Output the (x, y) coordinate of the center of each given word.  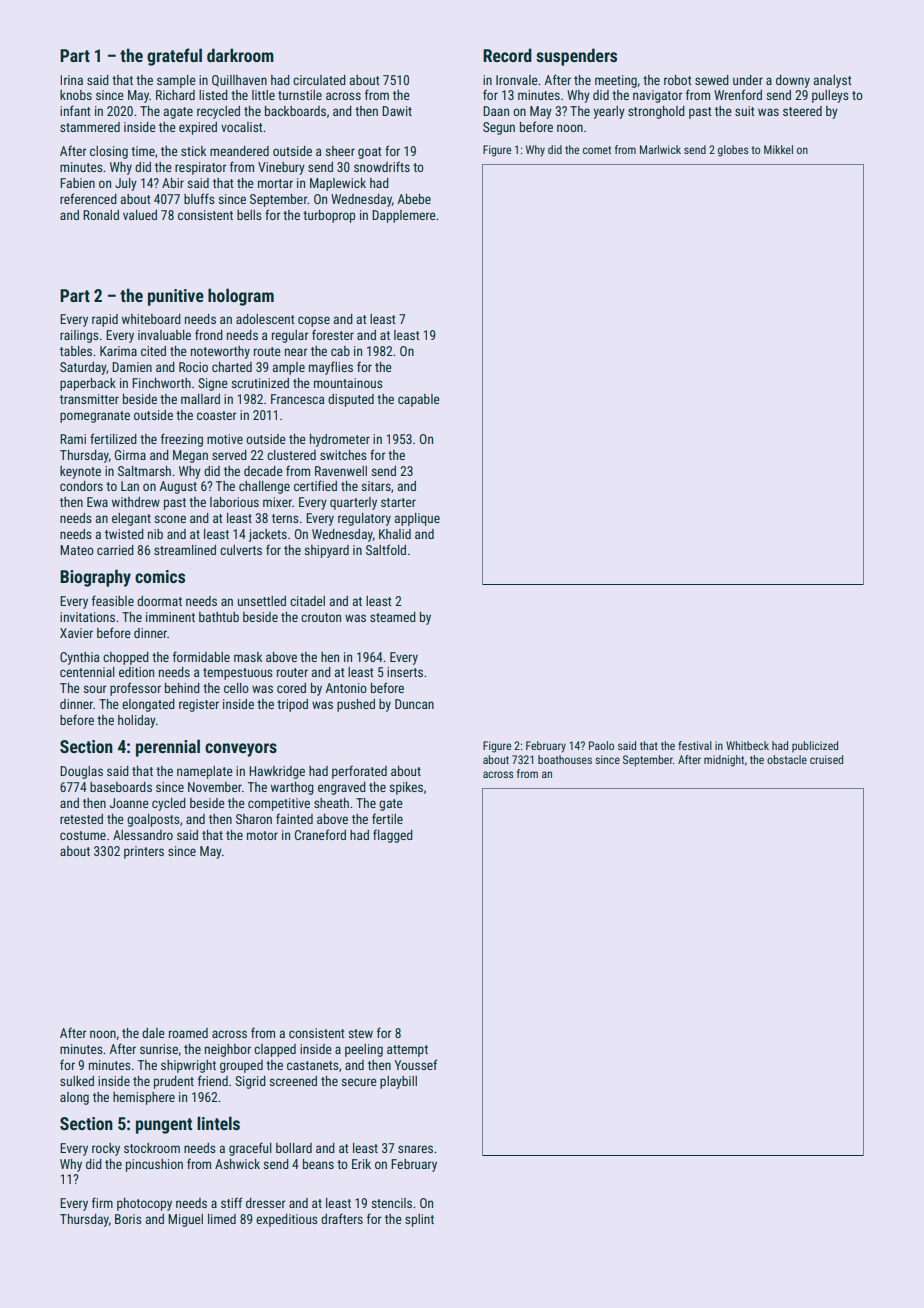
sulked (77, 1081)
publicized (815, 746)
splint (419, 1220)
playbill (398, 1082)
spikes (406, 788)
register (199, 705)
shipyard (326, 551)
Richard (175, 95)
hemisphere (144, 1098)
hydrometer (340, 440)
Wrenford (738, 94)
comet (597, 150)
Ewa (97, 502)
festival (695, 745)
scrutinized (260, 383)
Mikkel (778, 149)
